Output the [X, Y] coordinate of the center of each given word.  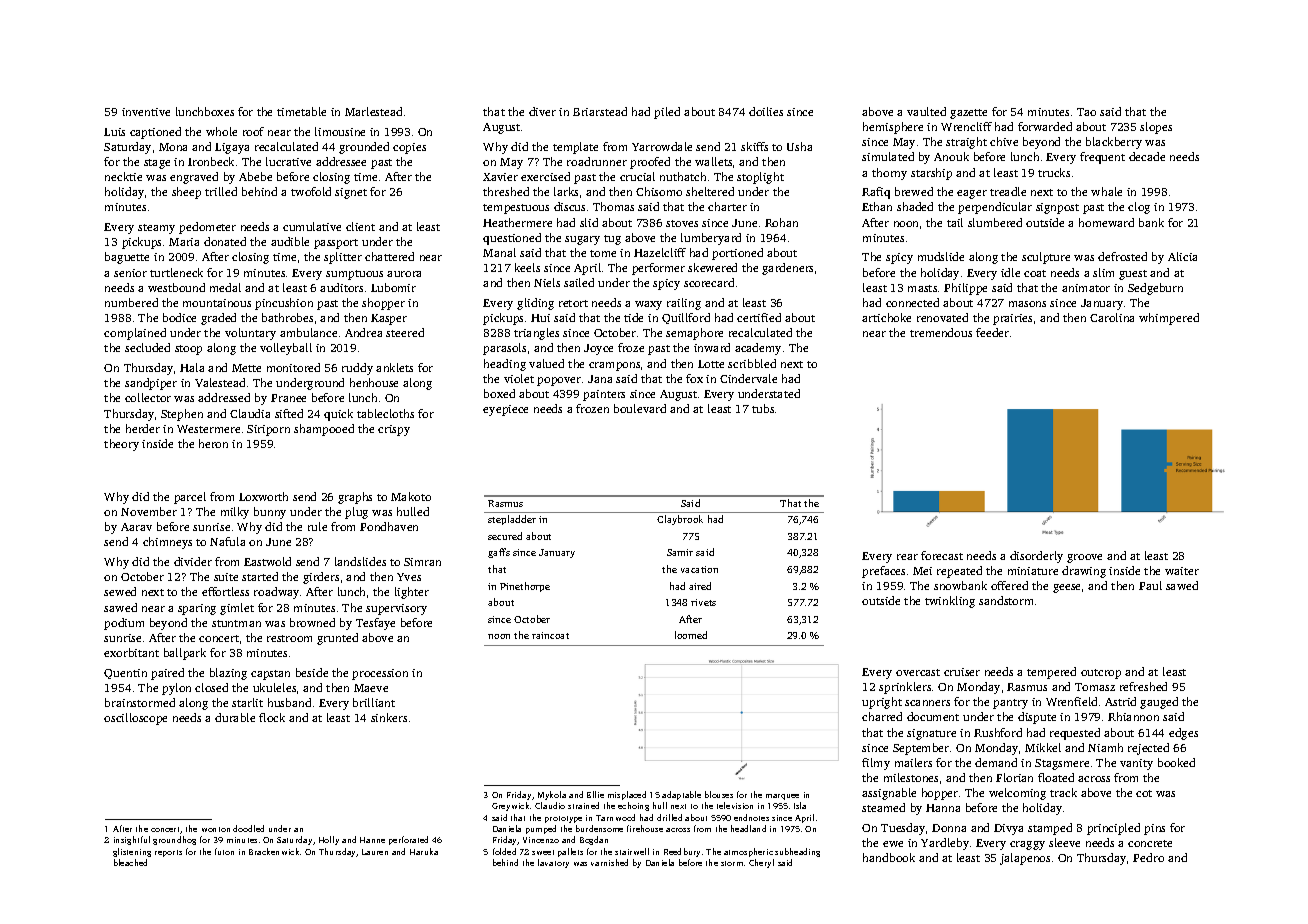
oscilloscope [135, 719]
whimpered [1169, 319]
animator [1086, 288]
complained [135, 334]
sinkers [389, 717]
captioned [155, 133]
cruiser [962, 672]
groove [1084, 558]
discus [569, 206]
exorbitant [131, 652]
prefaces [883, 572]
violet [519, 378]
